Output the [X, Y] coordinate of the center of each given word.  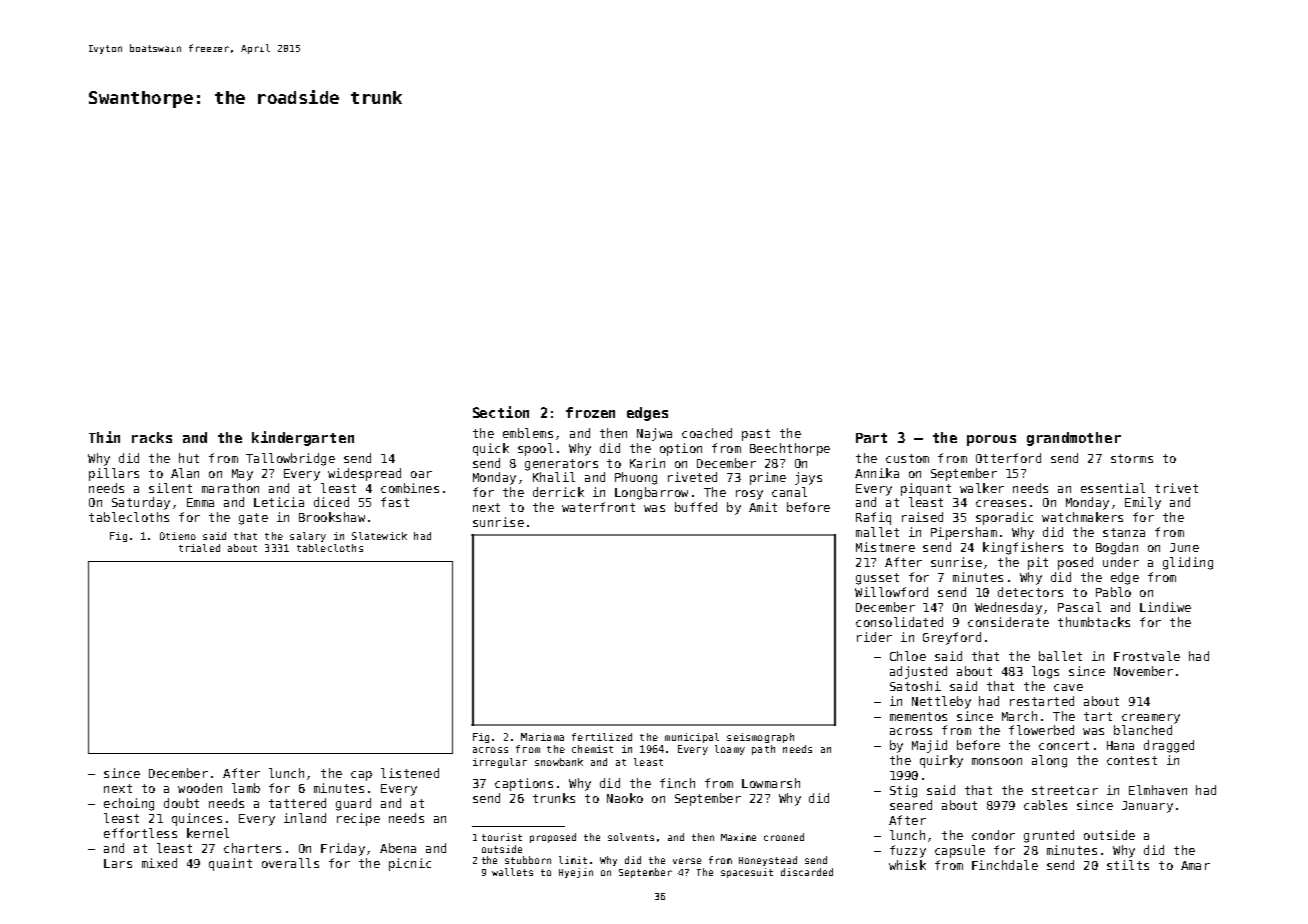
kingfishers [1023, 548]
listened [410, 773]
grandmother [1074, 439]
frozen [590, 412]
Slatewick [379, 536]
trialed [199, 548]
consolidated [899, 622]
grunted [1049, 836]
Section [501, 412]
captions [524, 784]
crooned [784, 837]
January [1147, 807]
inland [305, 818]
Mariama [542, 737]
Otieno [178, 536]
